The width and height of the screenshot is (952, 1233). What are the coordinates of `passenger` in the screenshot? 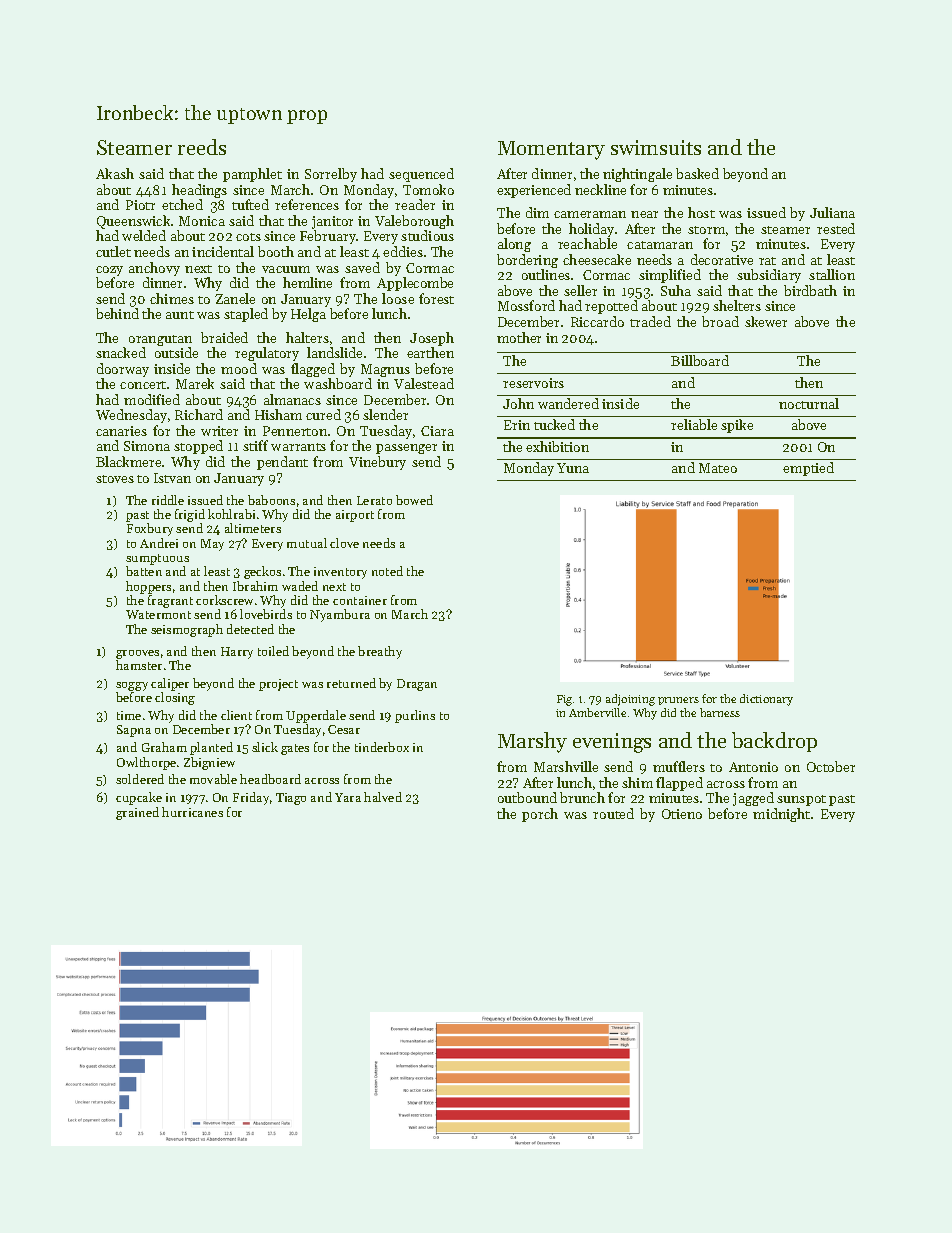 It's located at (406, 449).
